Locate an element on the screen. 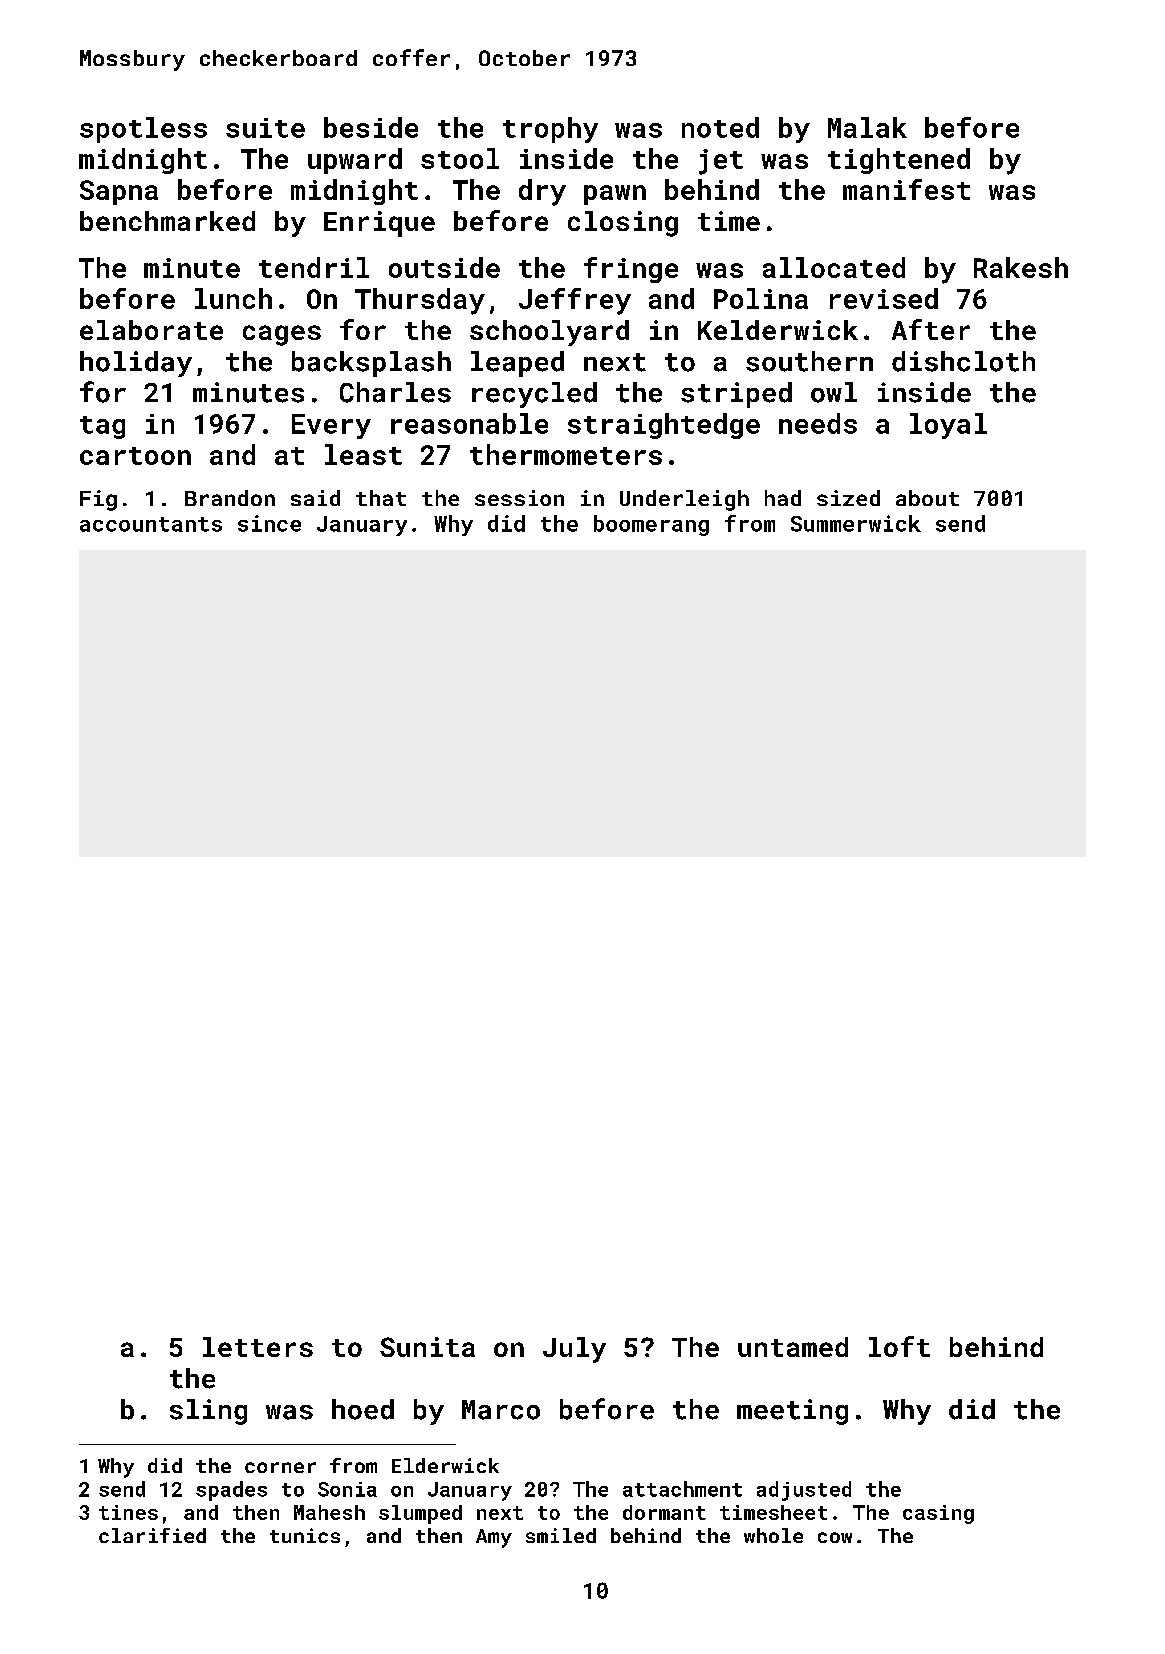 The image size is (1165, 1654). Enrique is located at coordinates (379, 224).
